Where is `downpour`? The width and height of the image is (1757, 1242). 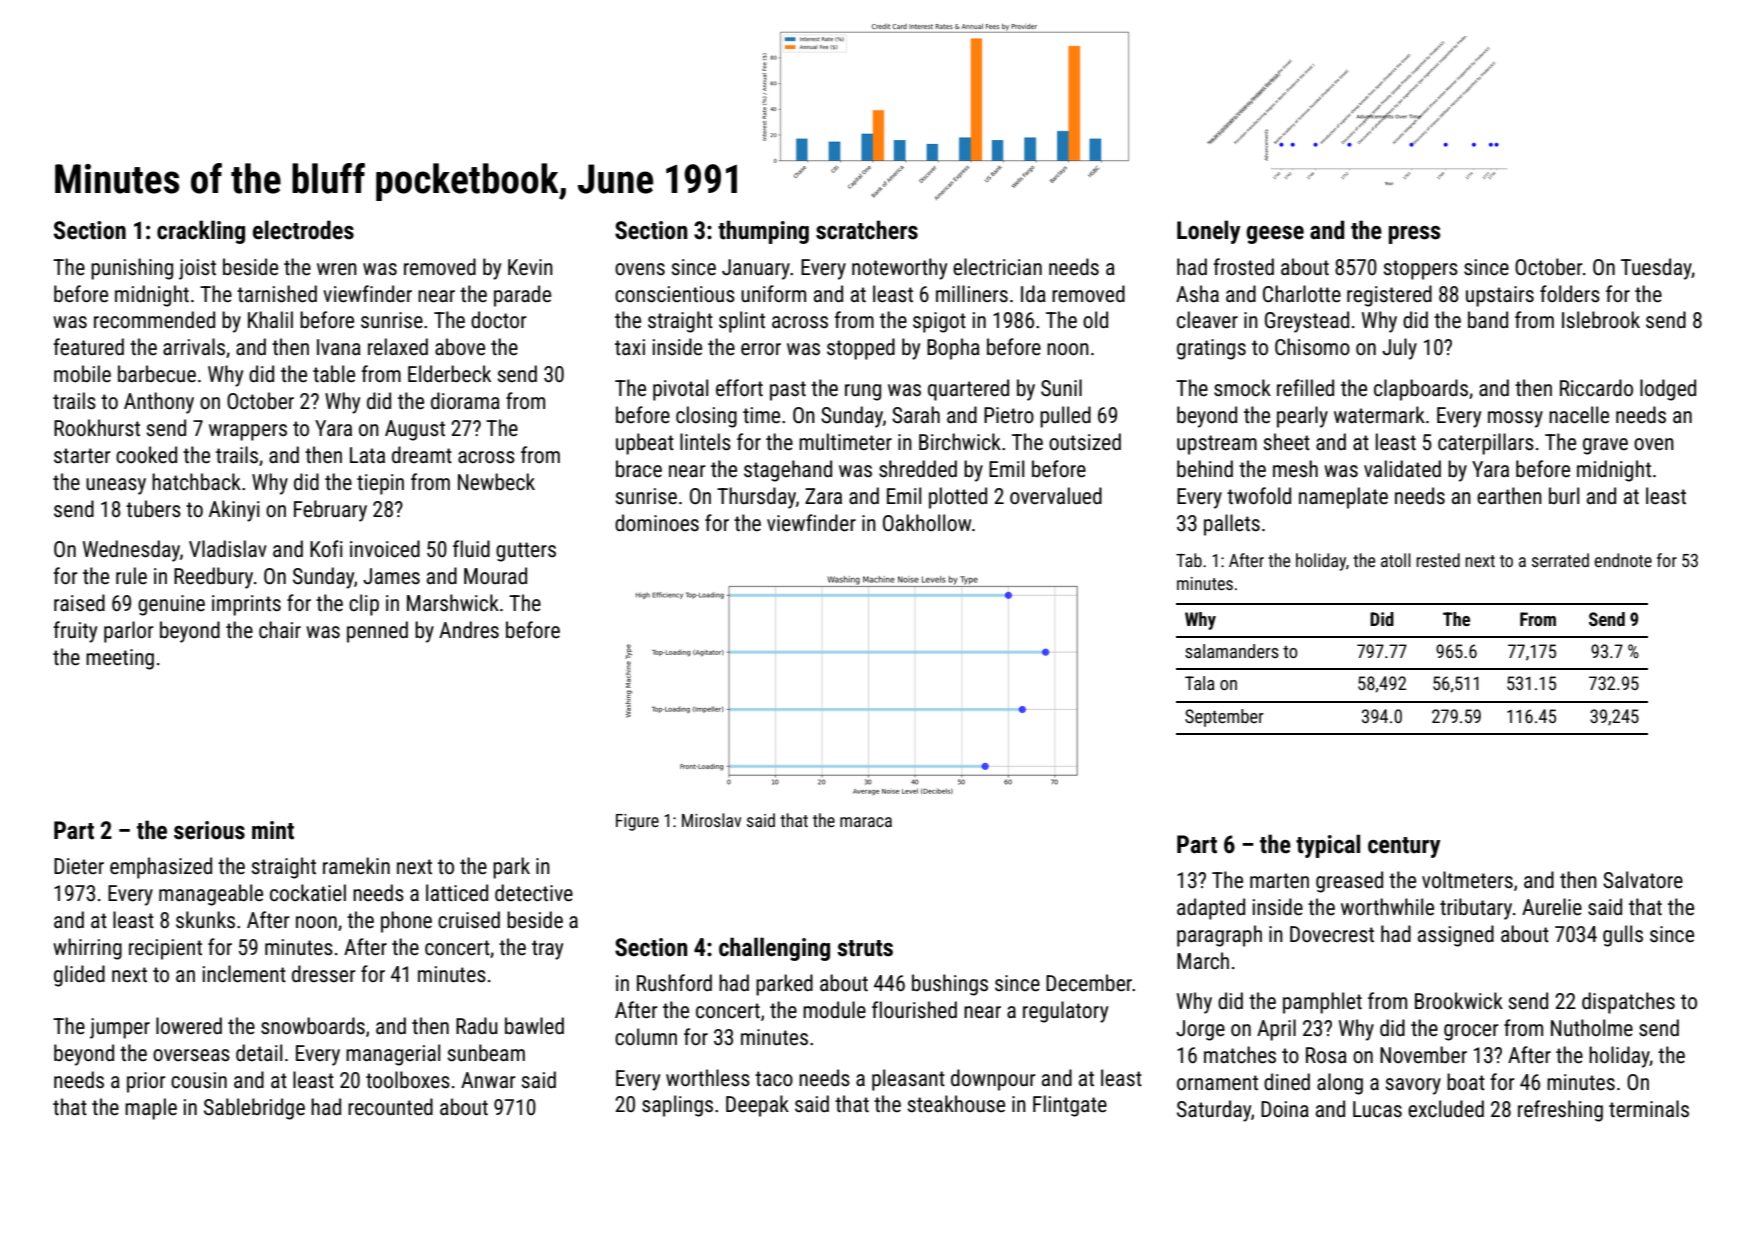 downpour is located at coordinates (993, 1080).
